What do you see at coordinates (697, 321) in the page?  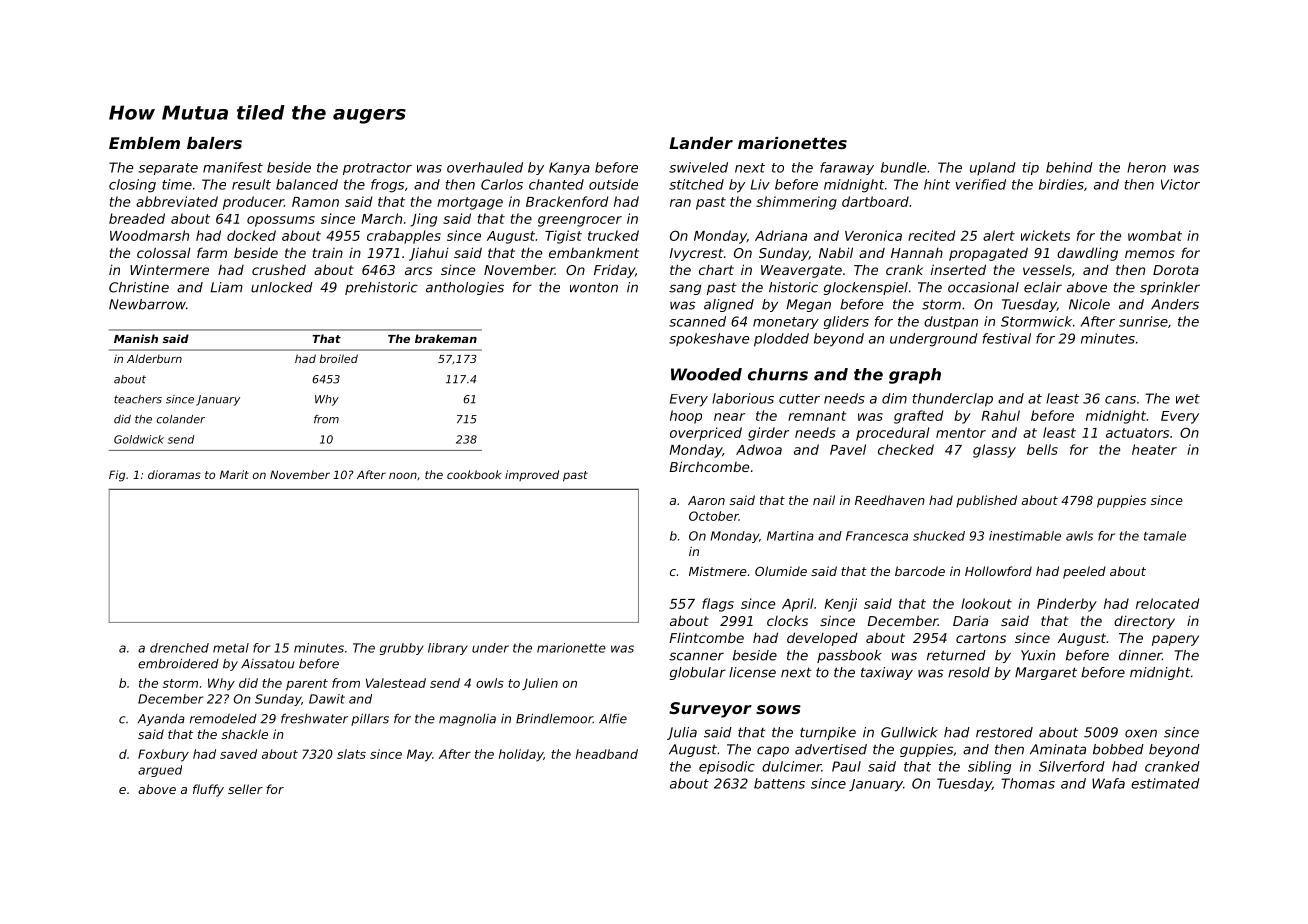 I see `scanned` at bounding box center [697, 321].
